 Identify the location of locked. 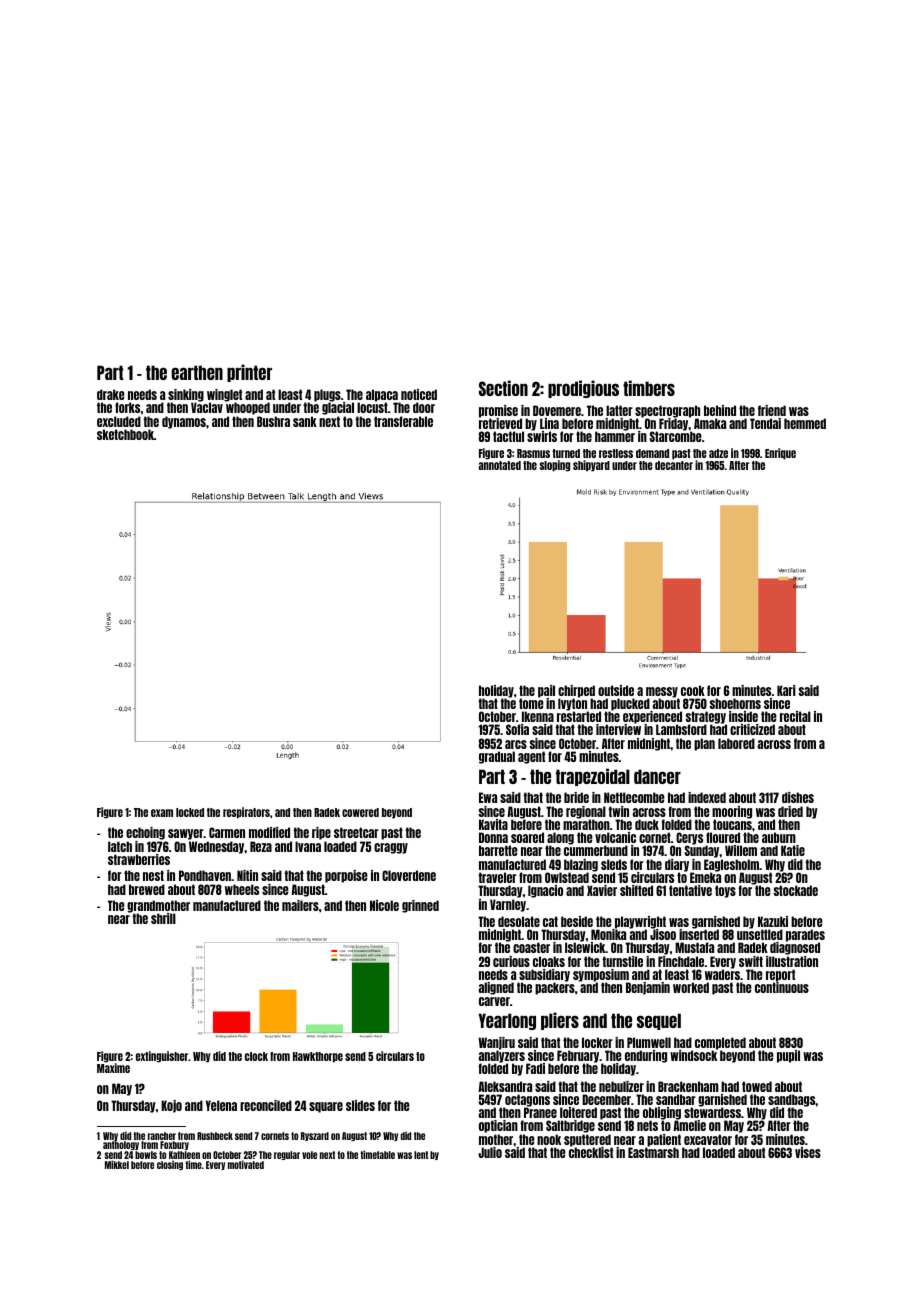
(190, 812).
